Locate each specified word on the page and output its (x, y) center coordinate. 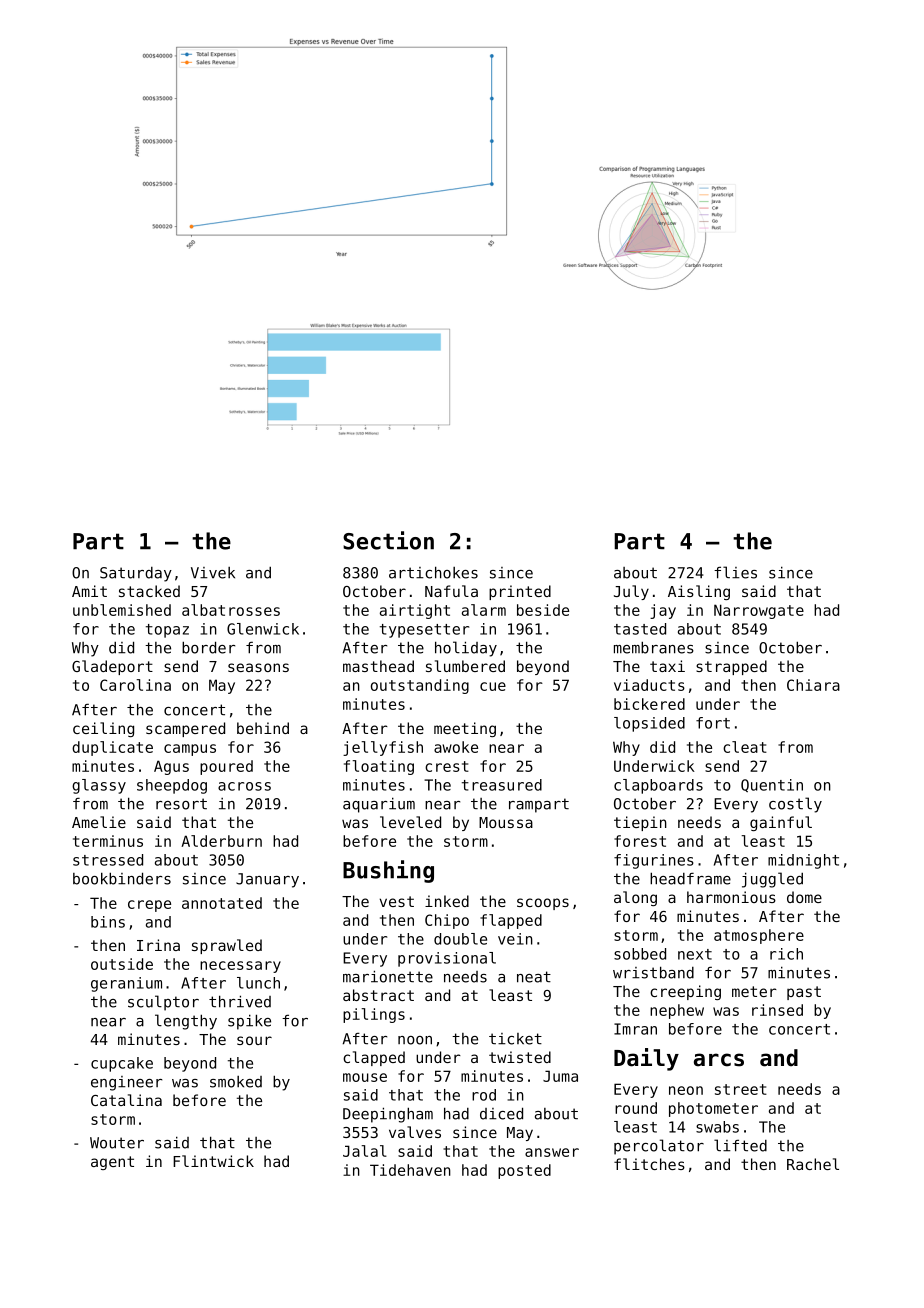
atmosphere (759, 936)
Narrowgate (759, 611)
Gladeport (112, 667)
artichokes (433, 572)
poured (226, 767)
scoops (543, 904)
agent (112, 1163)
